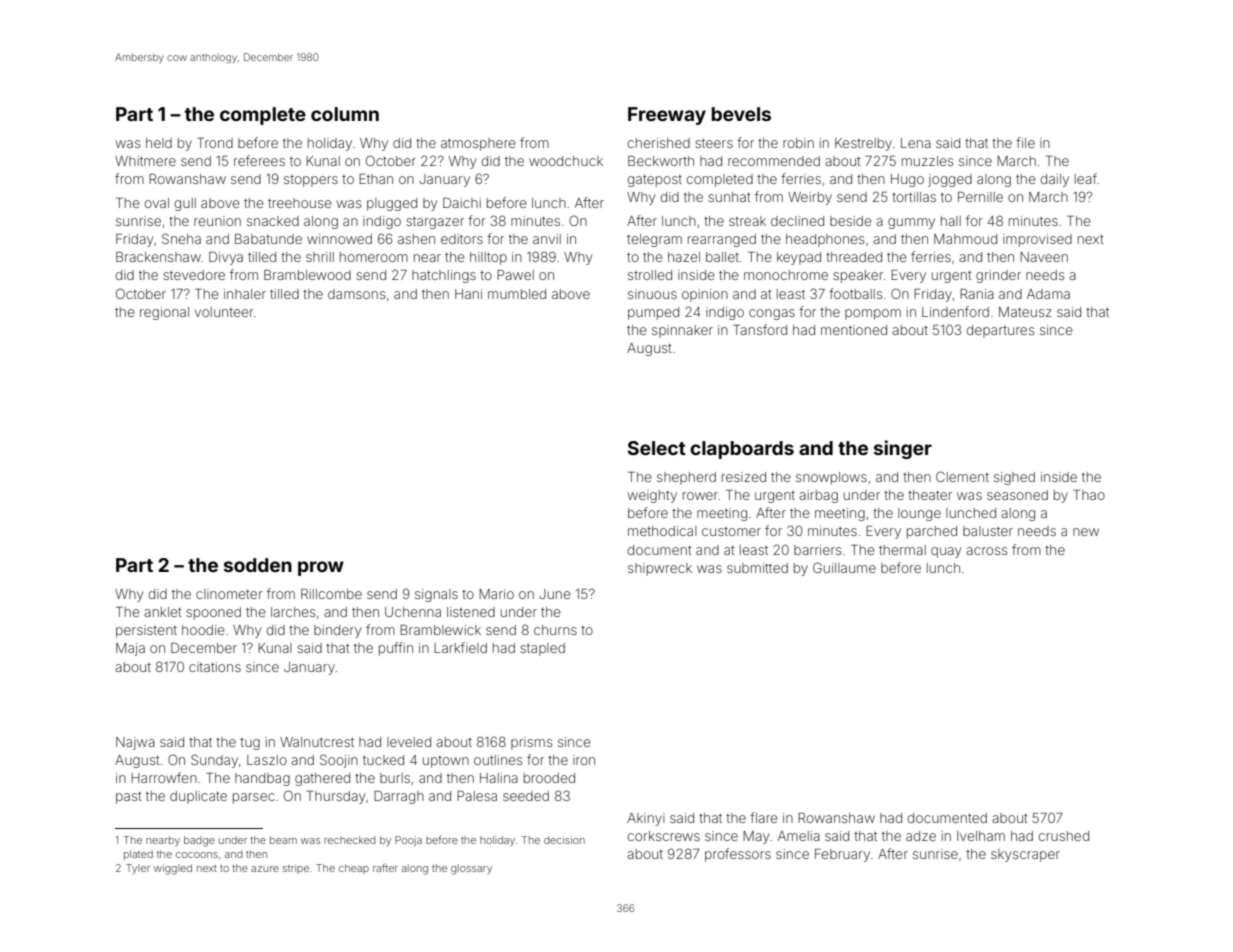 This screenshot has height=952, width=1233. I want to click on Sneha, so click(181, 238).
